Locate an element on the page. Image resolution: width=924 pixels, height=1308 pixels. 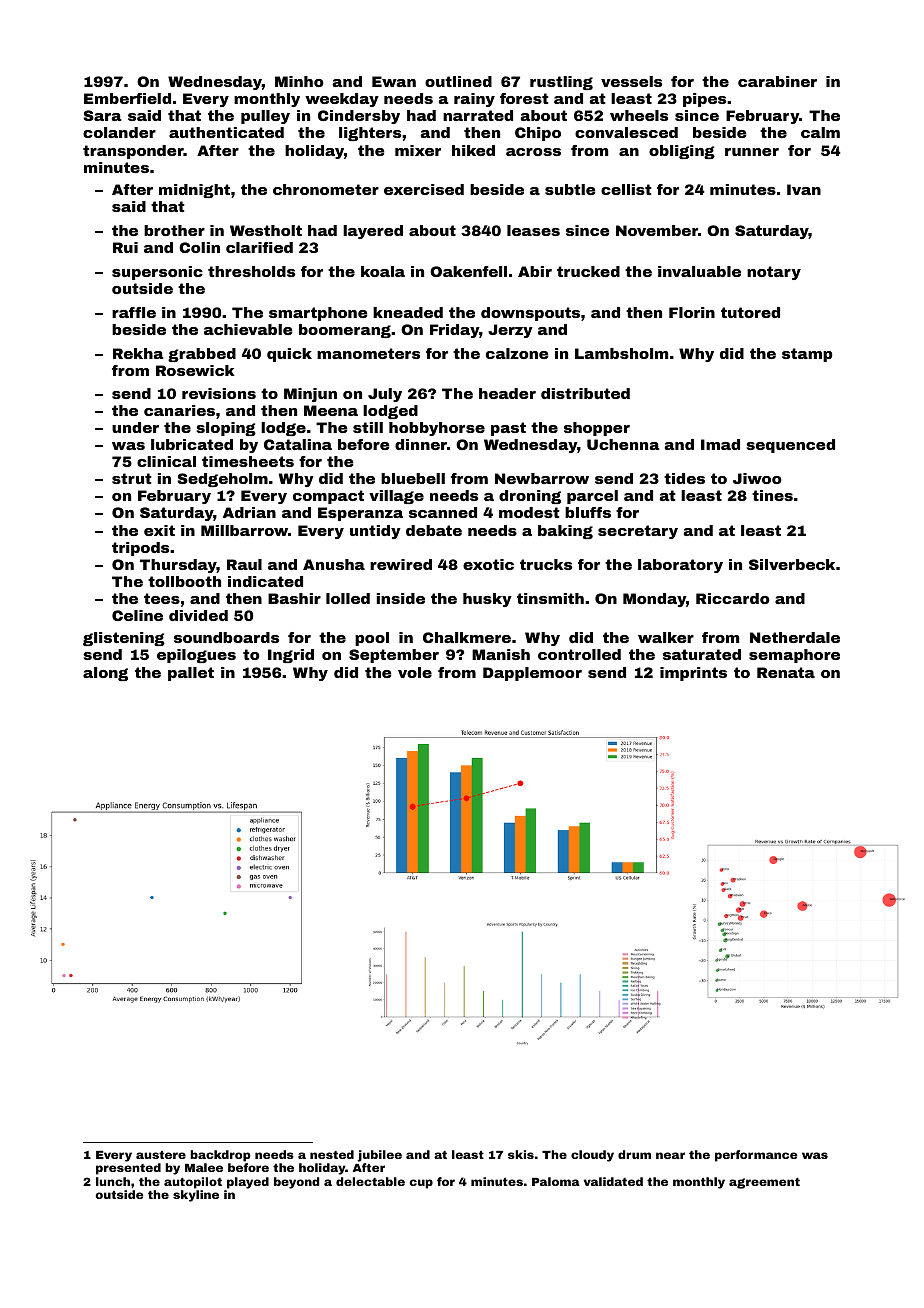
carabiner is located at coordinates (777, 81).
